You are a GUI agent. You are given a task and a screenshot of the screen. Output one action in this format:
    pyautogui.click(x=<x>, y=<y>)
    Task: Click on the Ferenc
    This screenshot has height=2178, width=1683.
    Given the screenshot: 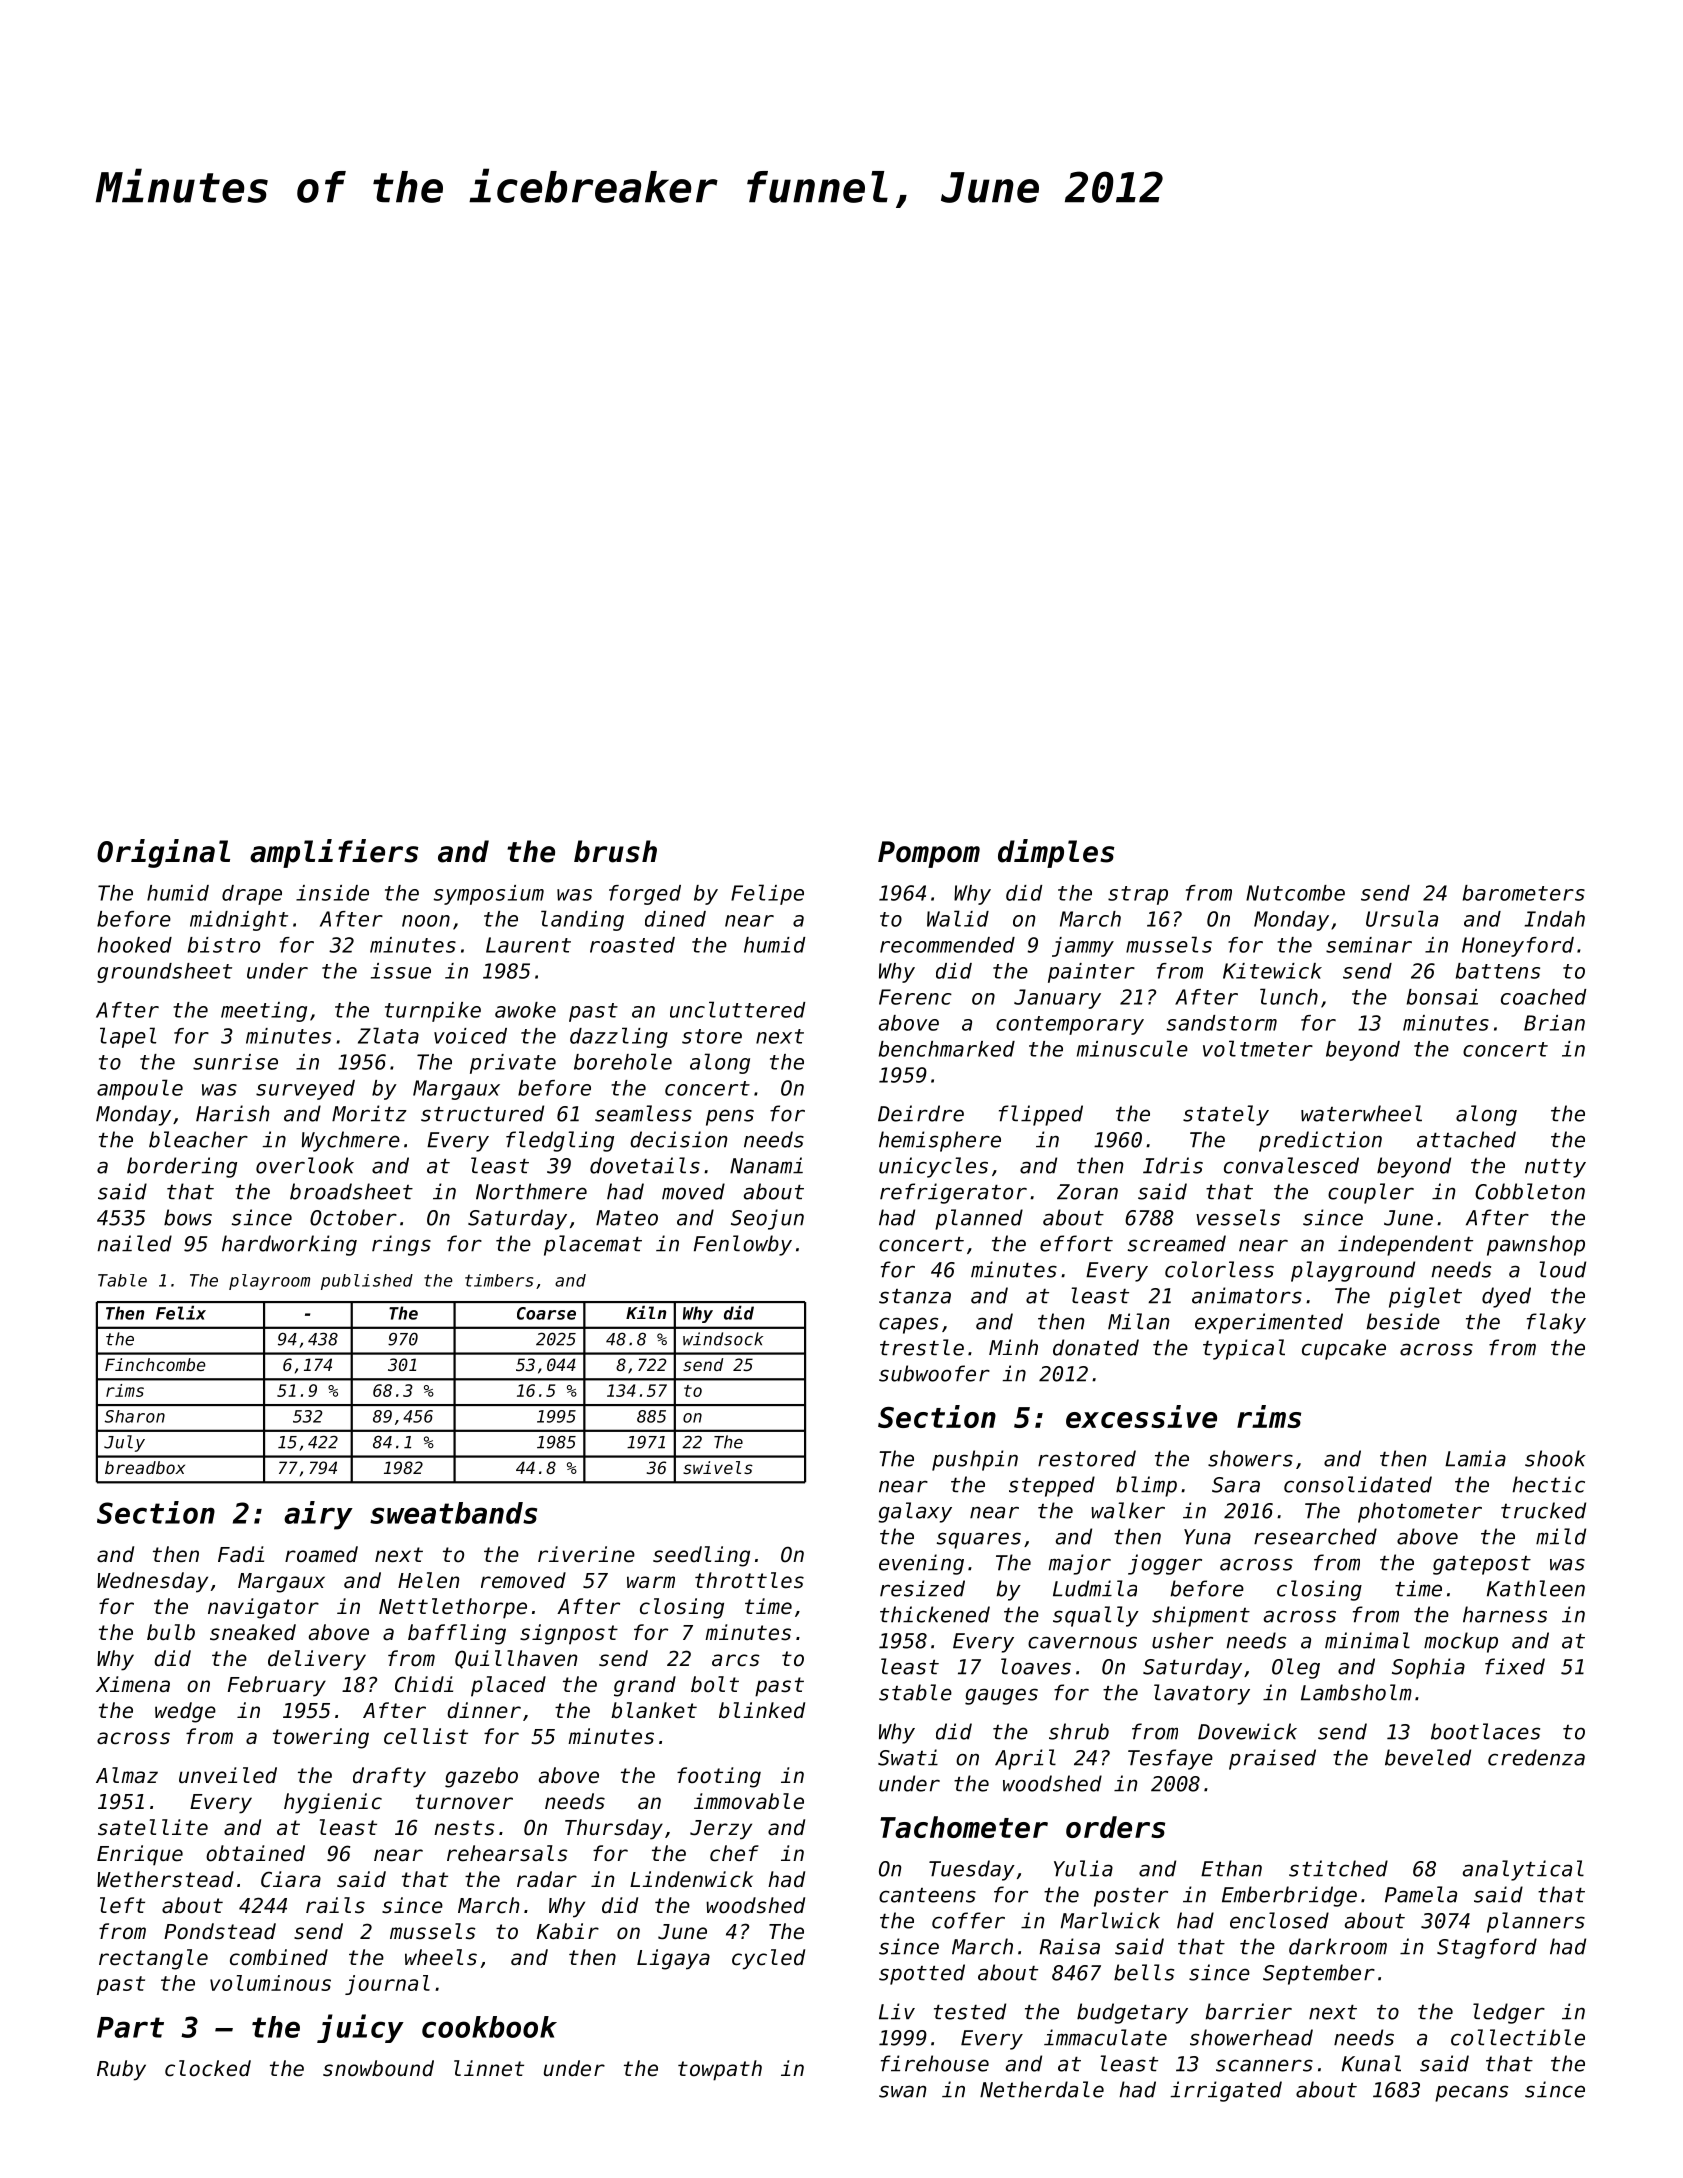 What is the action you would take?
    pyautogui.click(x=915, y=997)
